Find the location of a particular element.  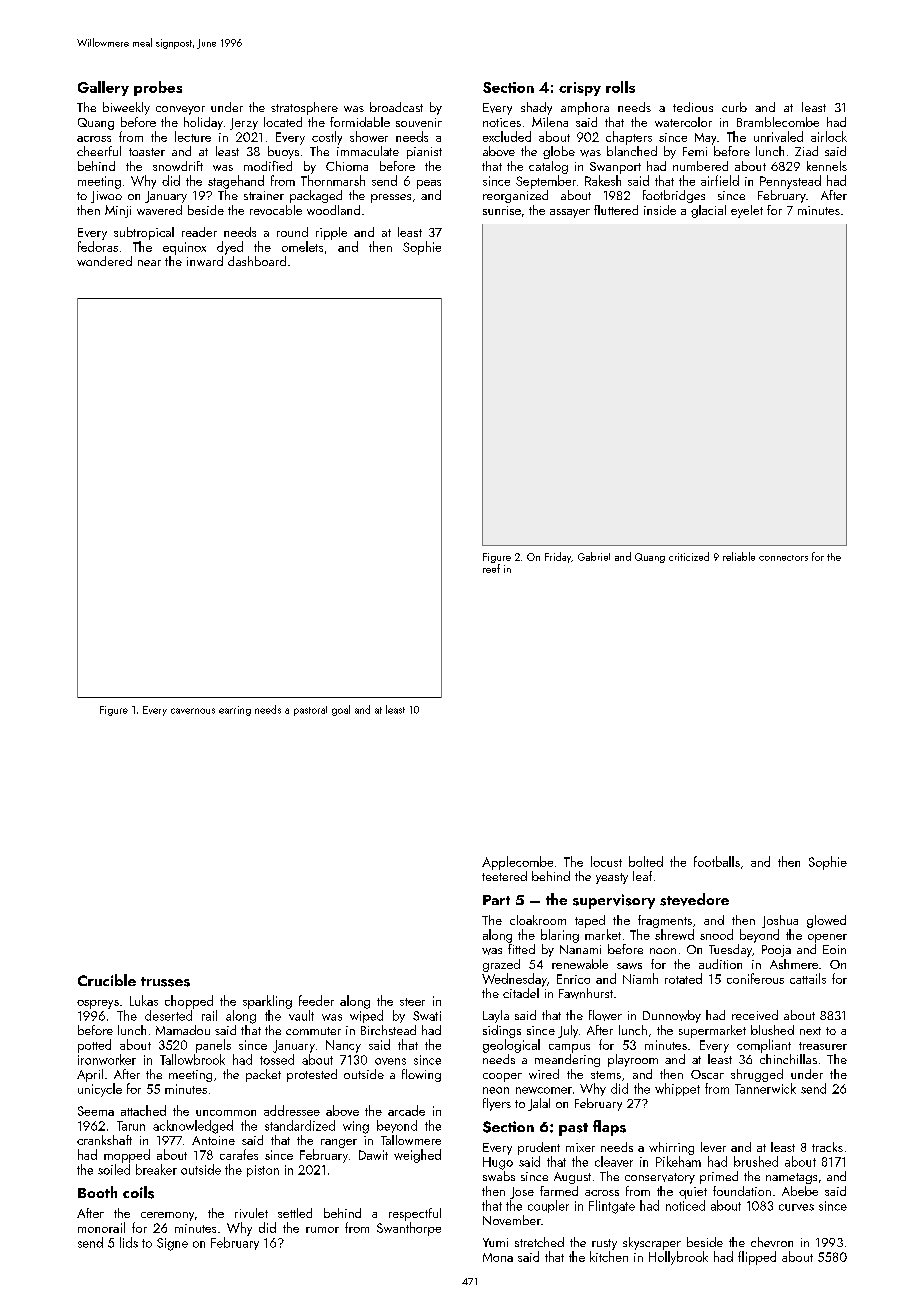

broadcast is located at coordinates (396, 107).
